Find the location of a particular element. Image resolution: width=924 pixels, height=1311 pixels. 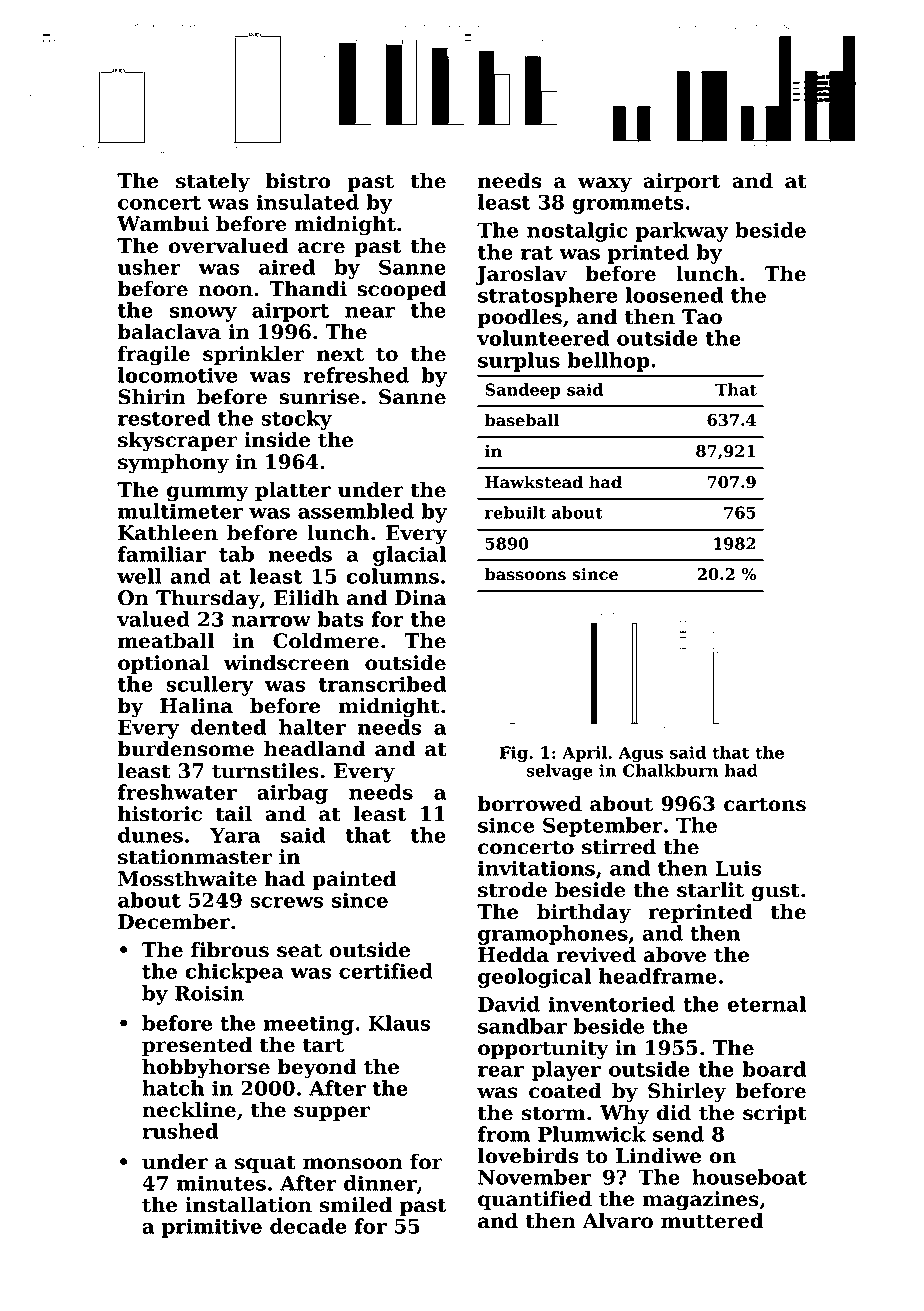

decade is located at coordinates (308, 1226).
